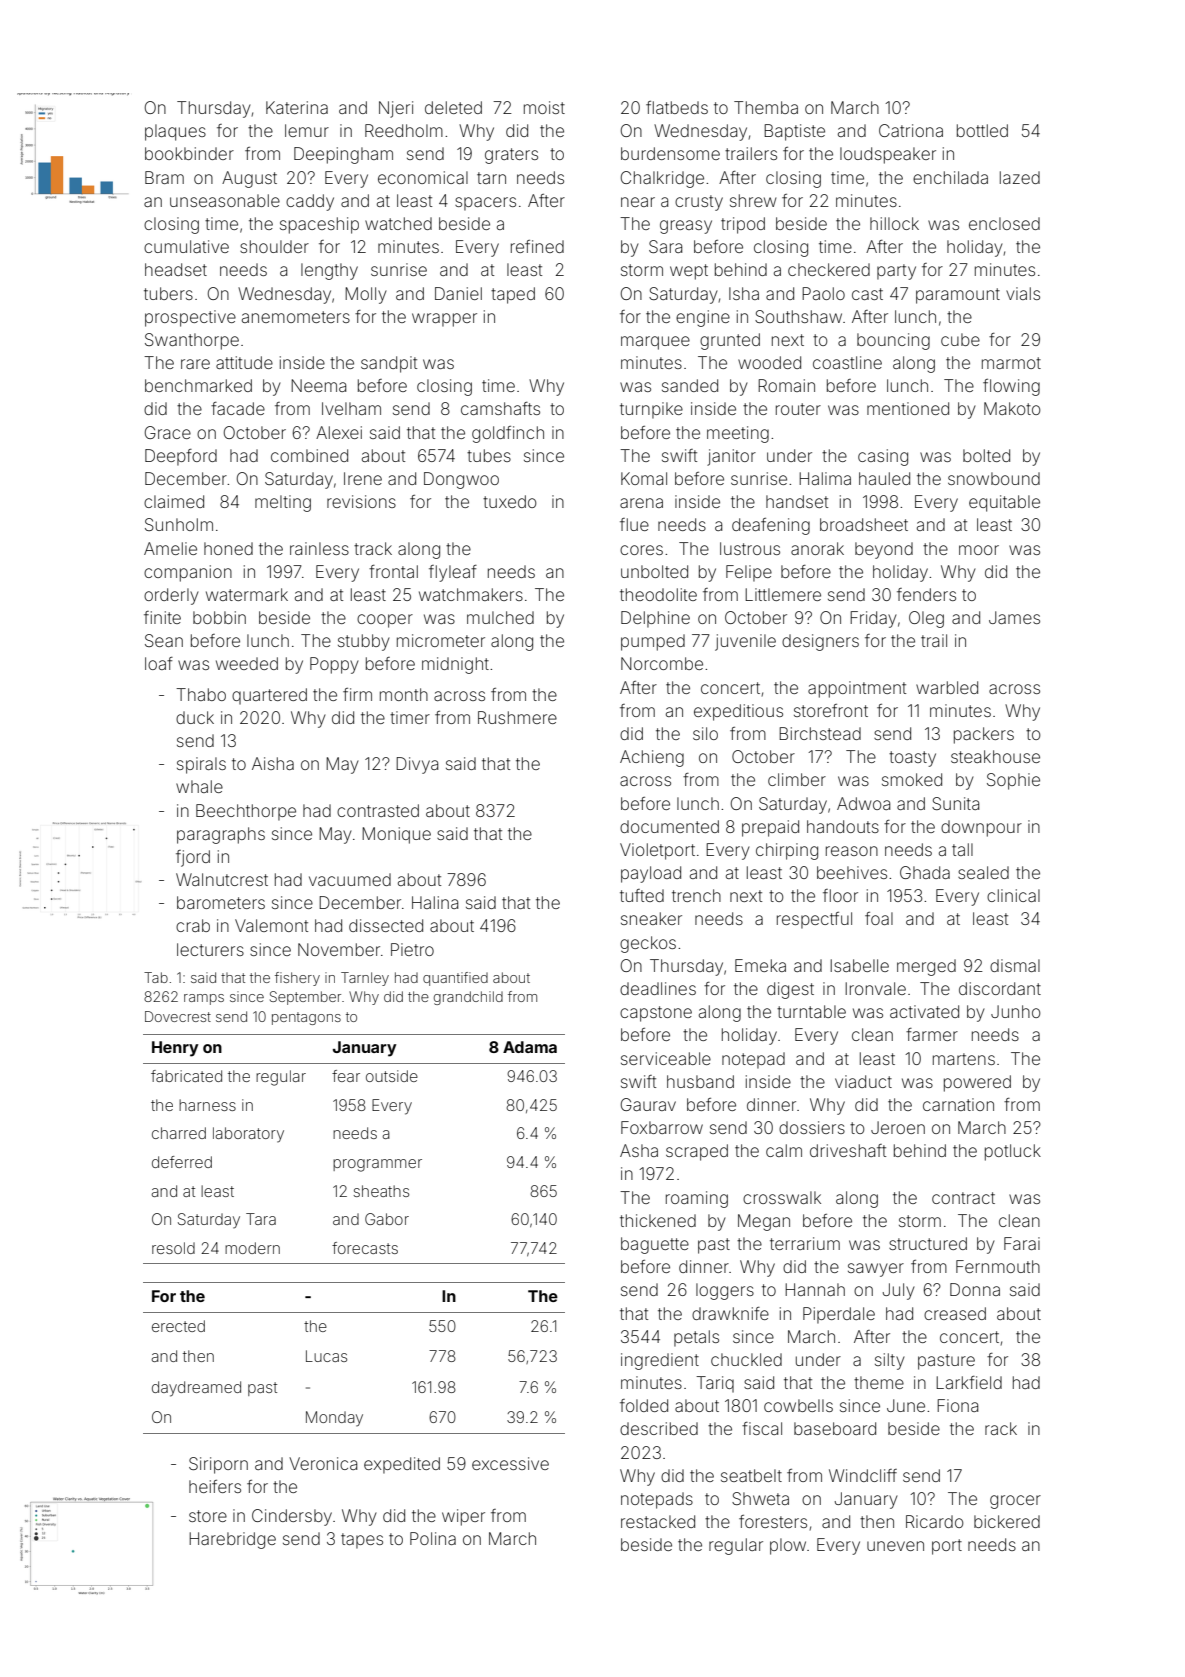 This page has width=1185, height=1677. Describe the element at coordinates (788, 1546) in the page. I see `plow` at that location.
